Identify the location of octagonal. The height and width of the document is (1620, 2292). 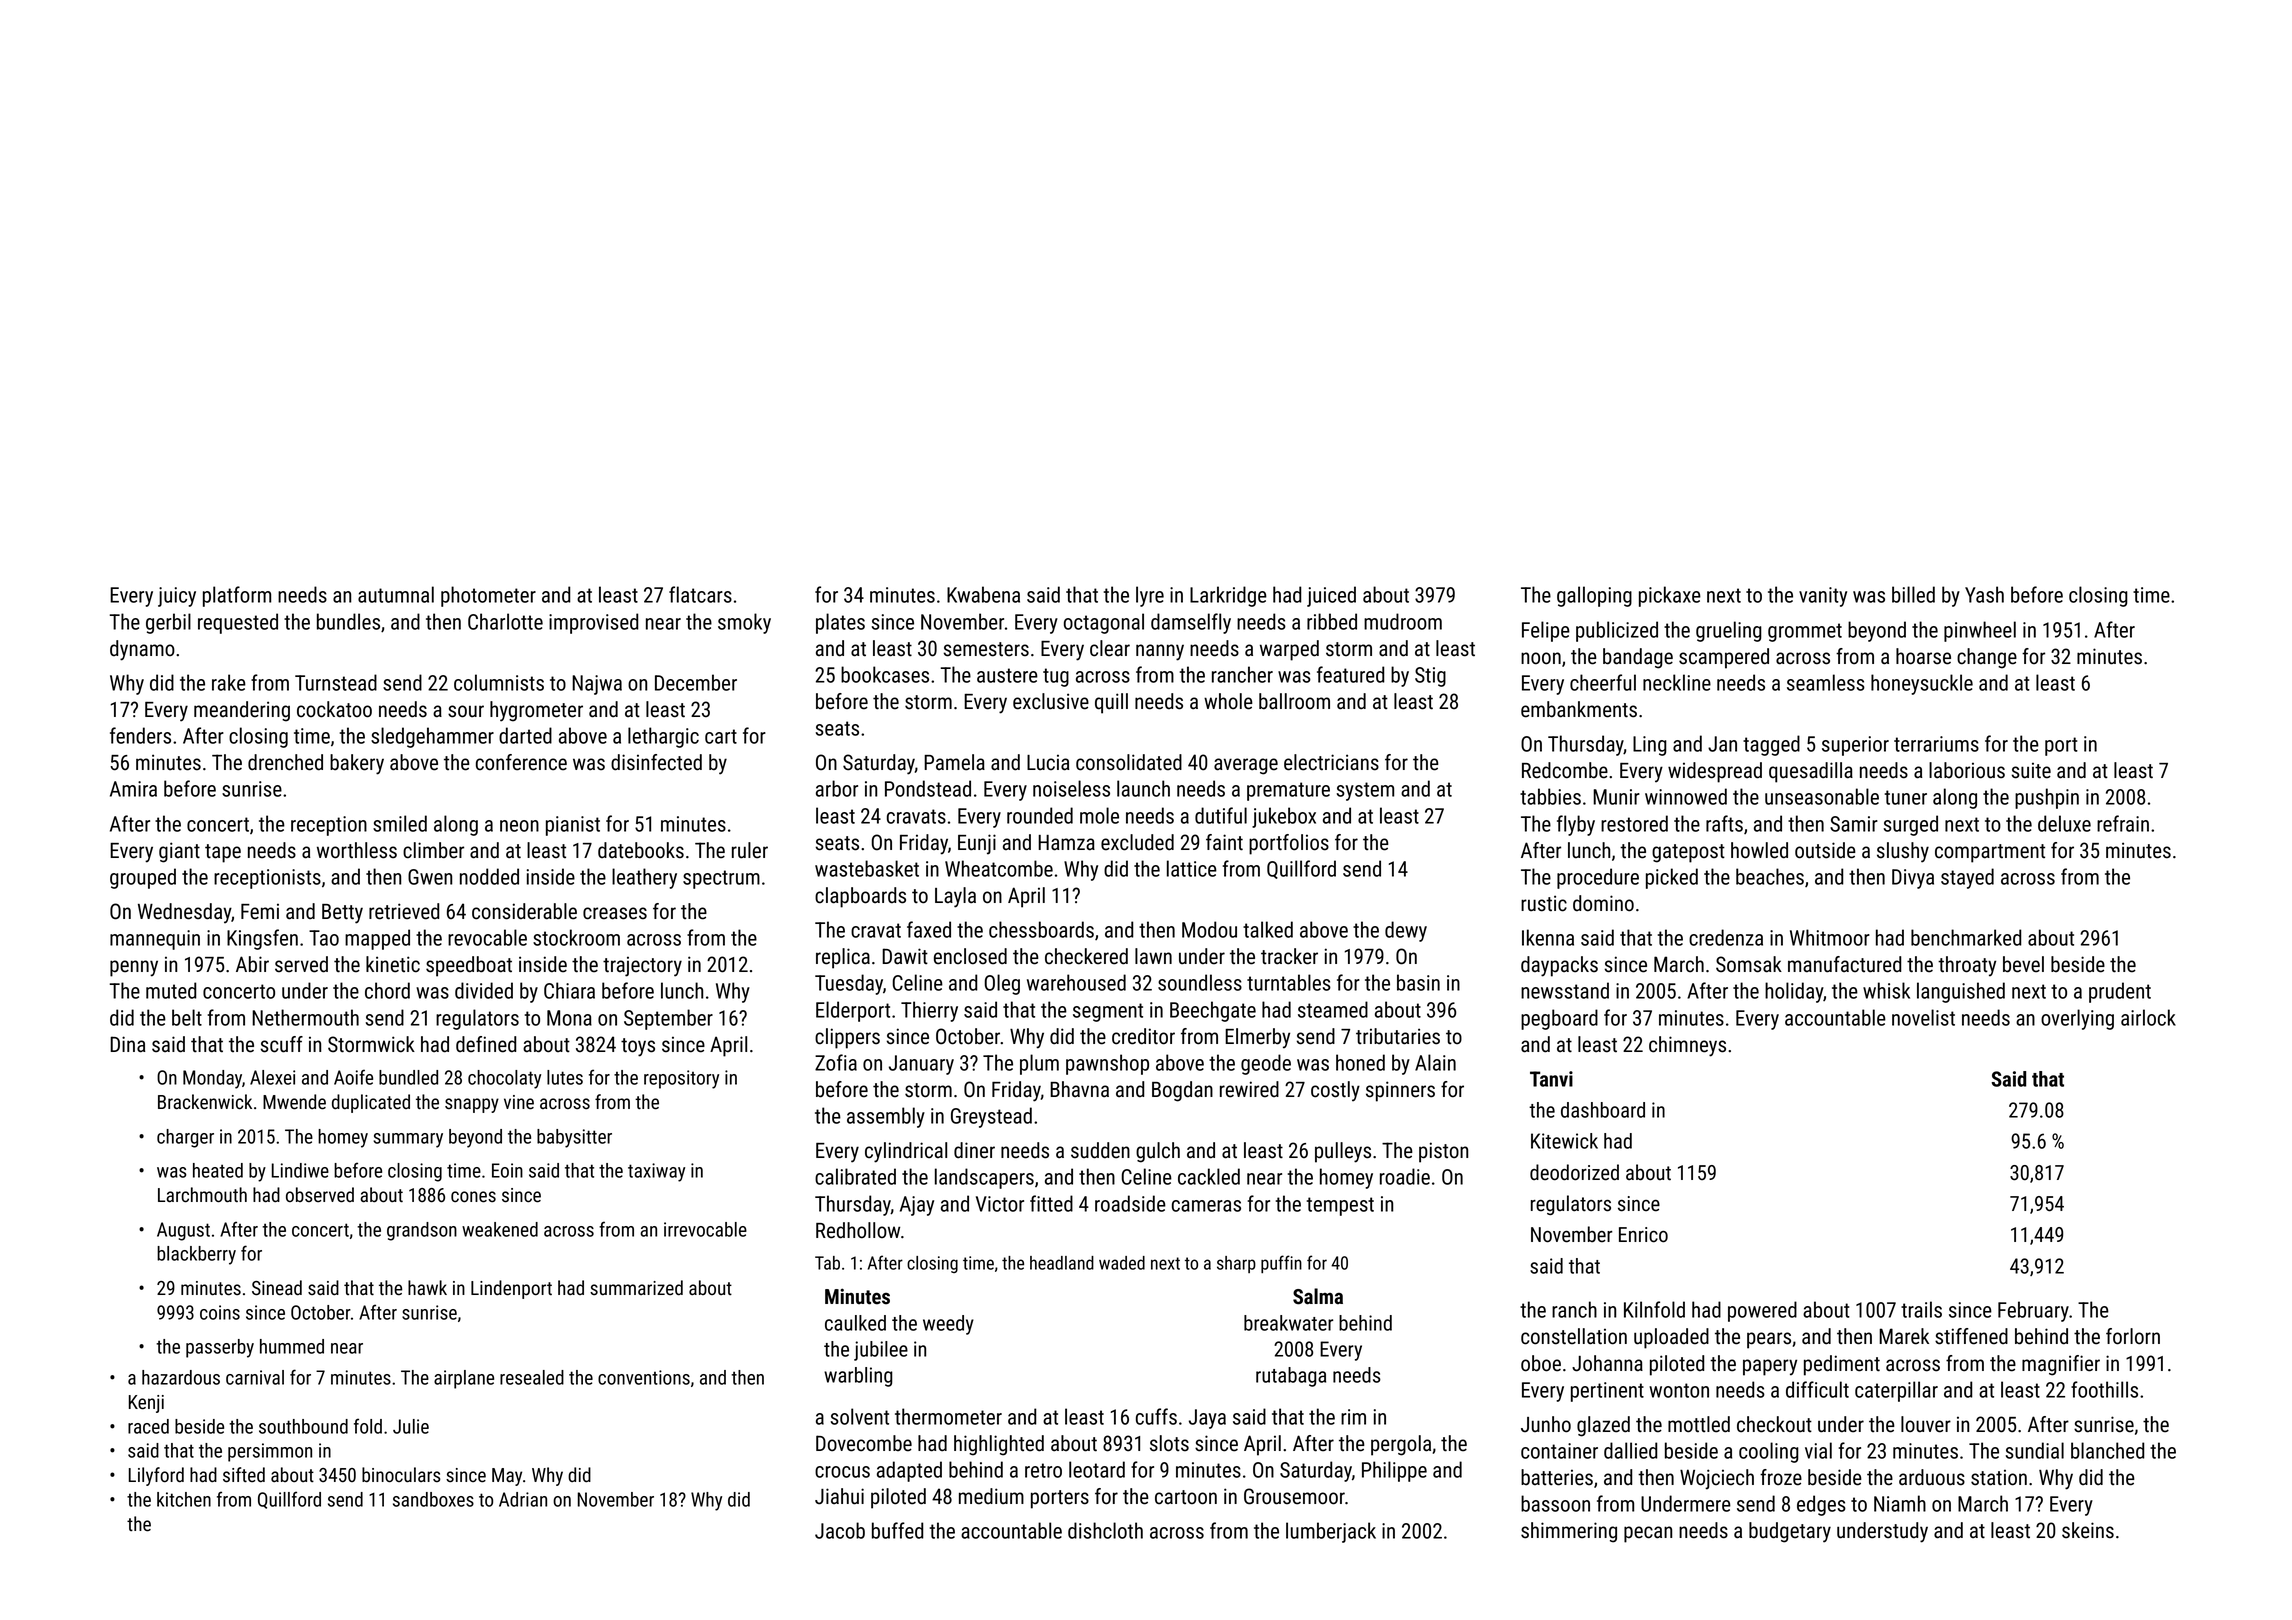
(1104, 623).
